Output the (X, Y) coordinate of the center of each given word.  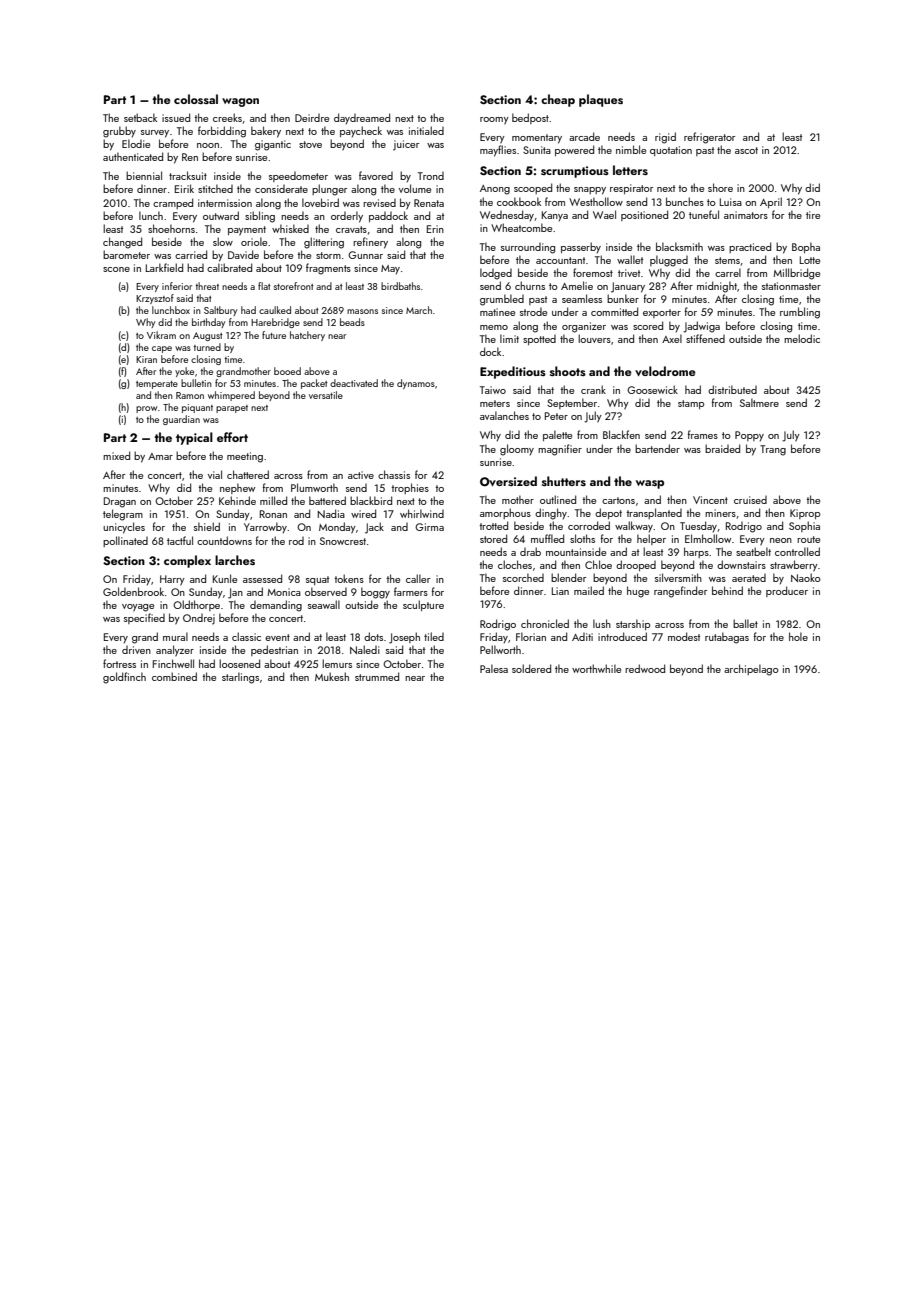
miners (720, 513)
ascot (746, 150)
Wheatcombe (521, 227)
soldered (531, 668)
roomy (494, 121)
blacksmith (679, 246)
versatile (326, 395)
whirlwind (422, 513)
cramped (173, 203)
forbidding (222, 132)
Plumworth (314, 487)
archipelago (751, 670)
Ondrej (199, 619)
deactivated (354, 383)
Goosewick (652, 389)
